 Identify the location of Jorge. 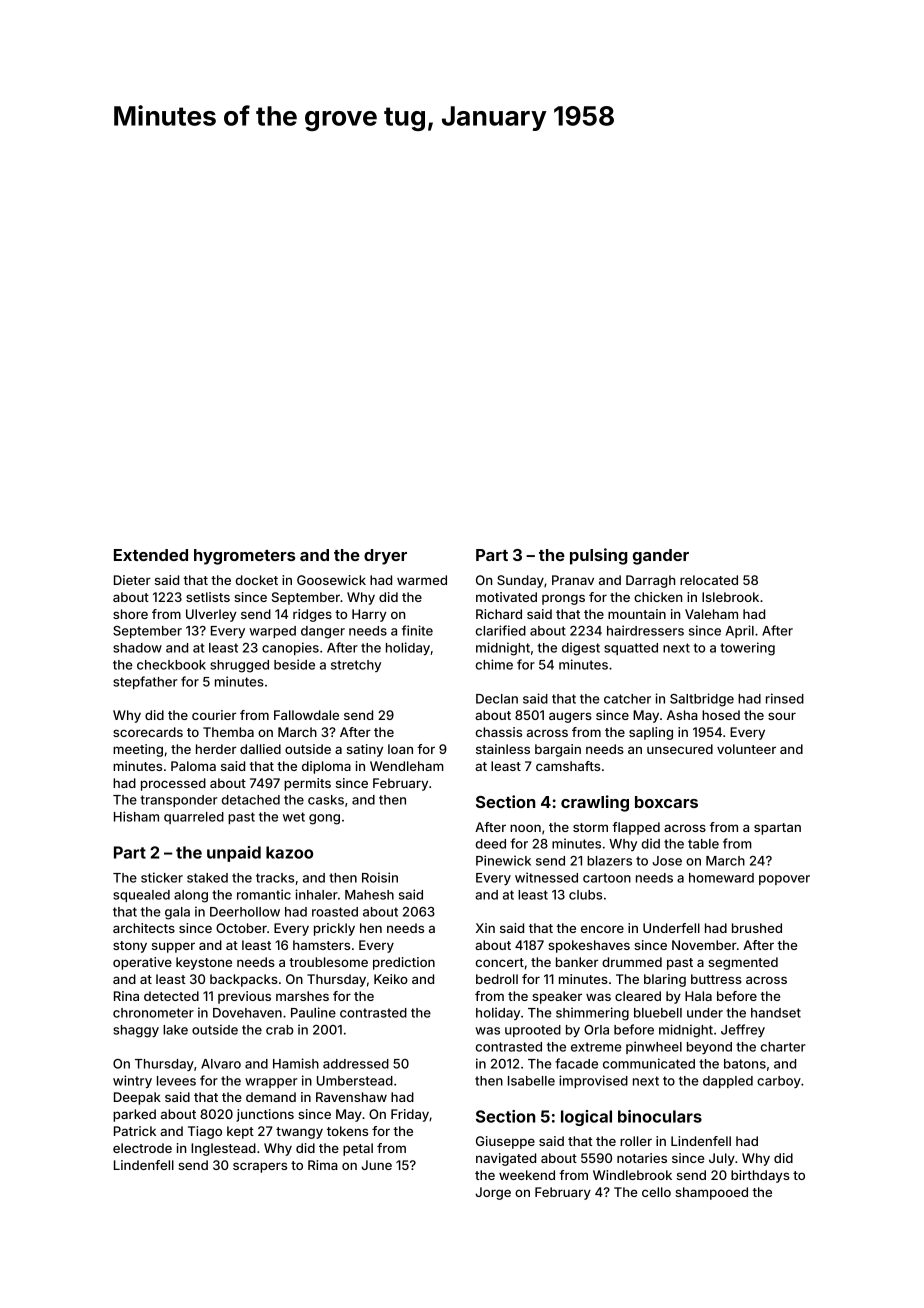
(493, 1193).
